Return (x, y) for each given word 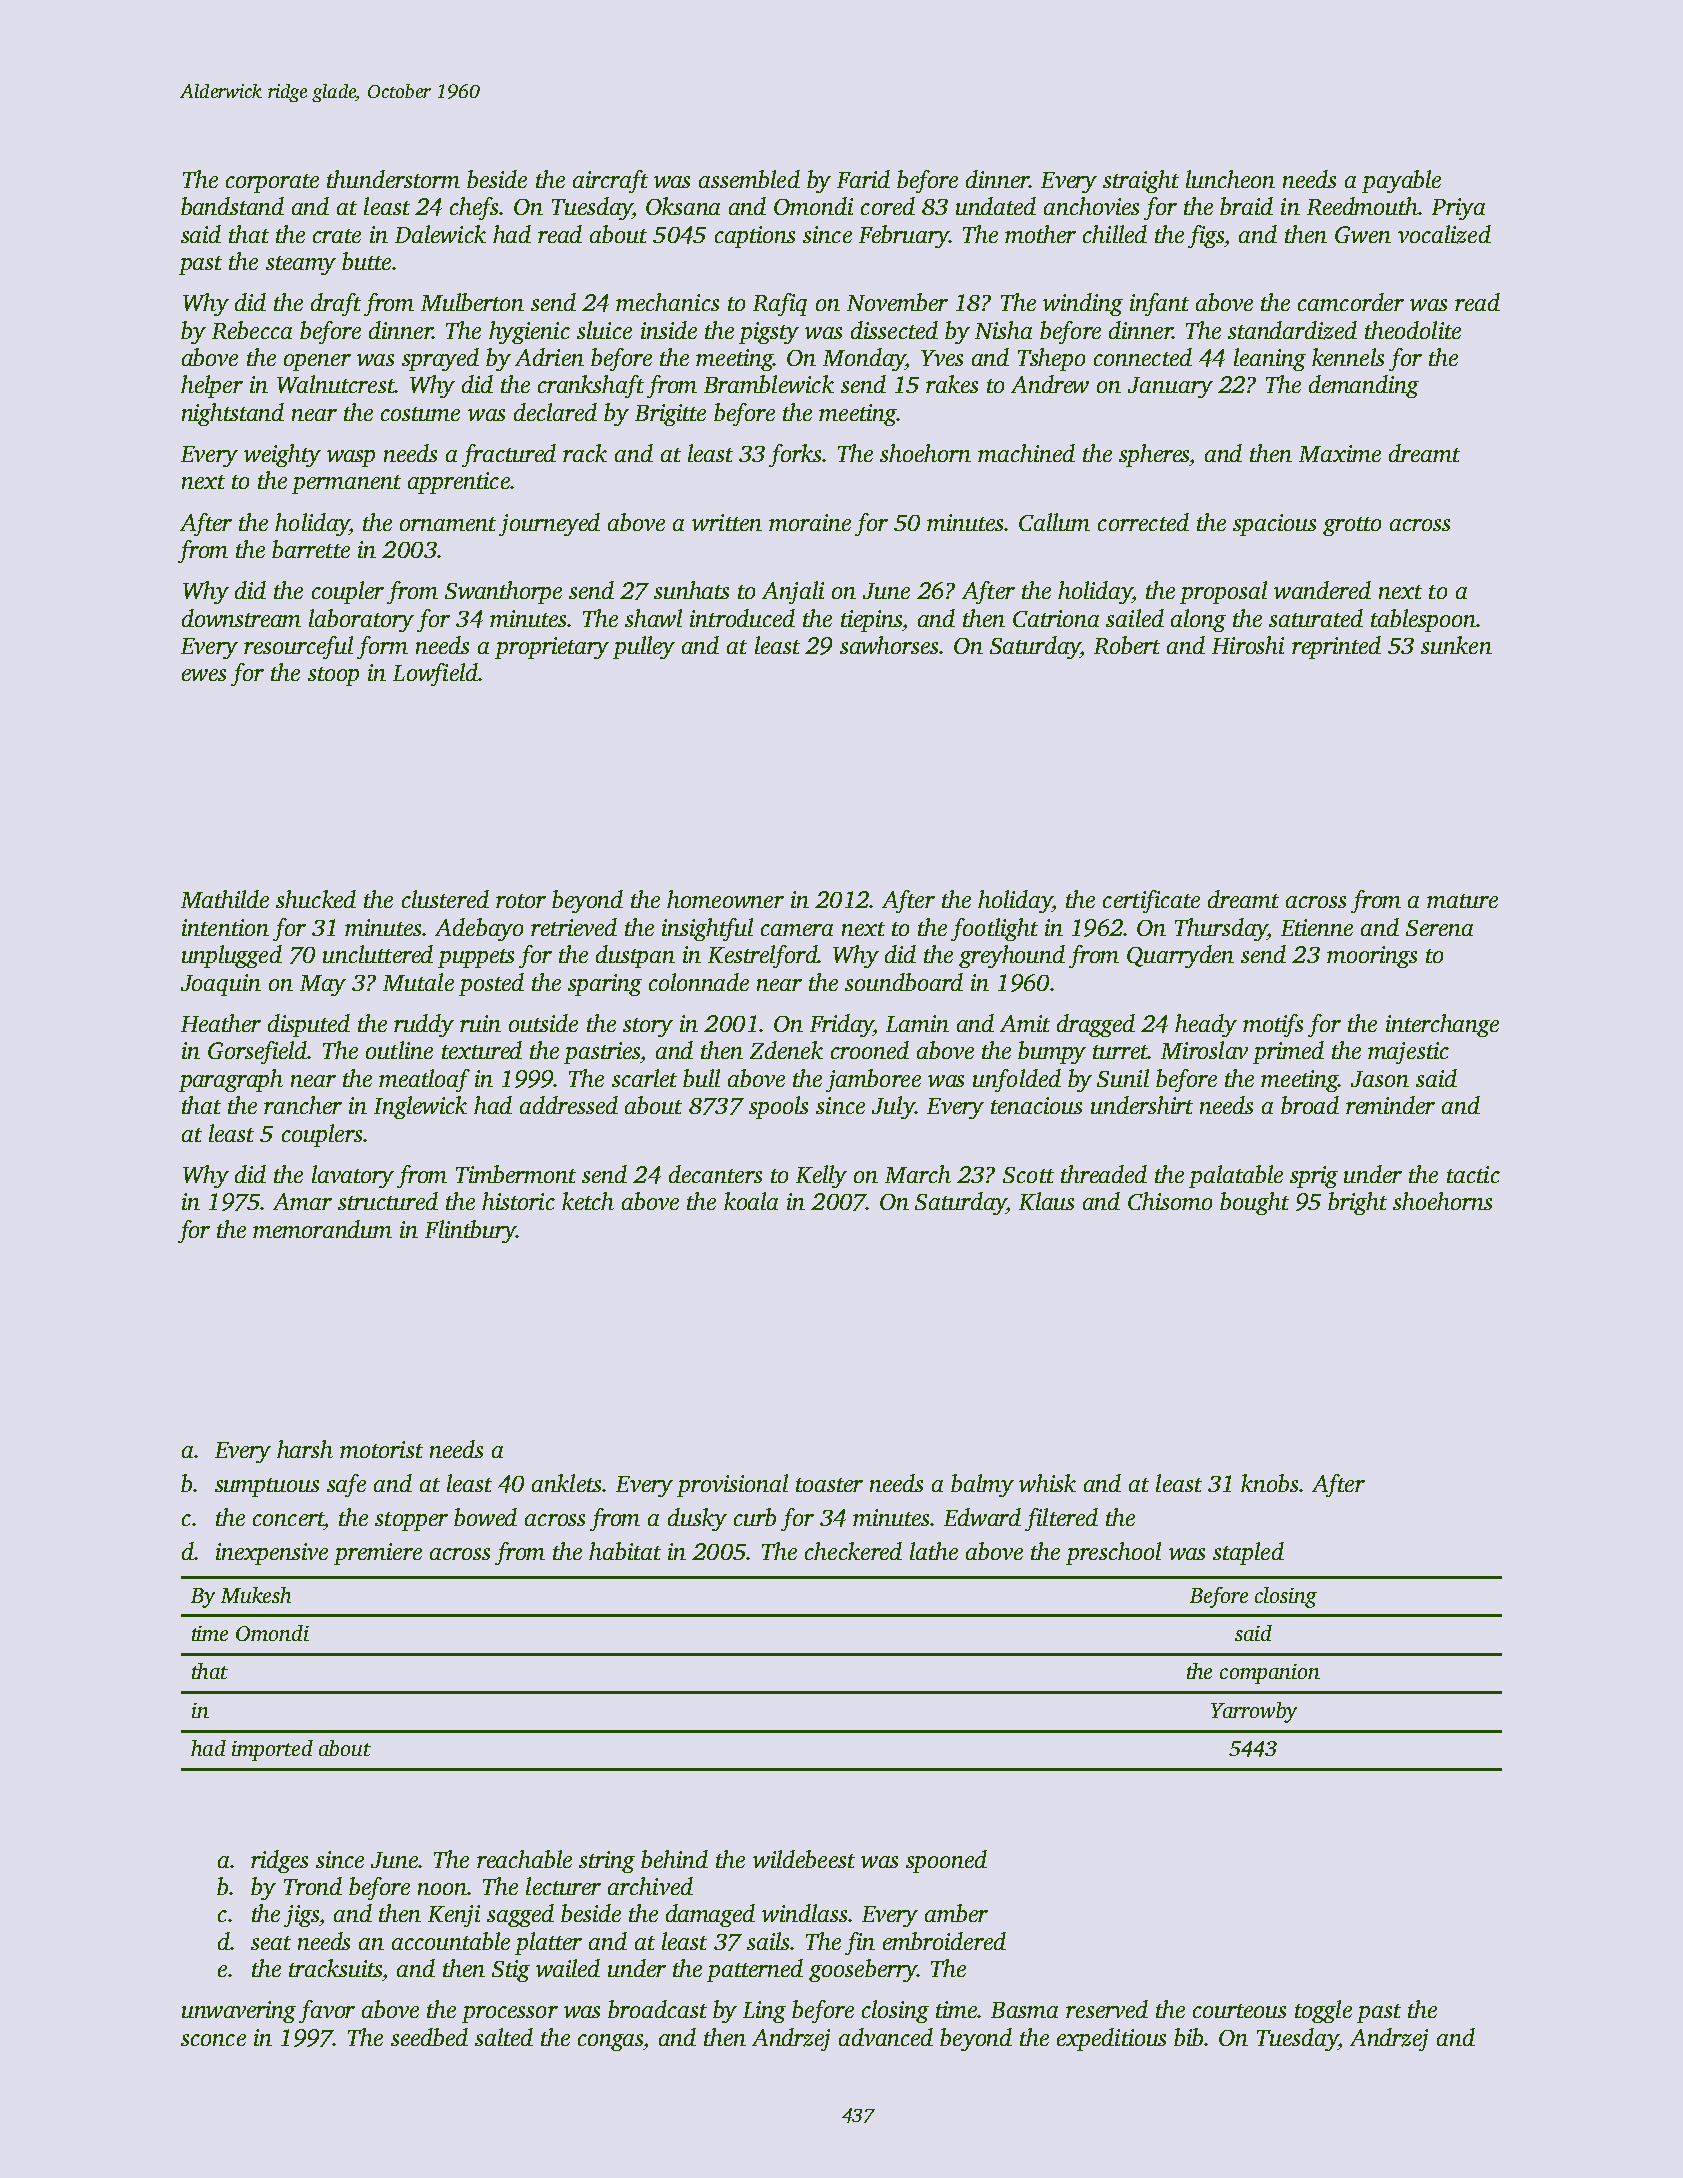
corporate (272, 183)
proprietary (552, 648)
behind (674, 1859)
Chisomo (1170, 1201)
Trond (313, 1886)
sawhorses (890, 645)
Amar (302, 1201)
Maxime (1340, 453)
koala (751, 1201)
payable (1401, 181)
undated (996, 206)
